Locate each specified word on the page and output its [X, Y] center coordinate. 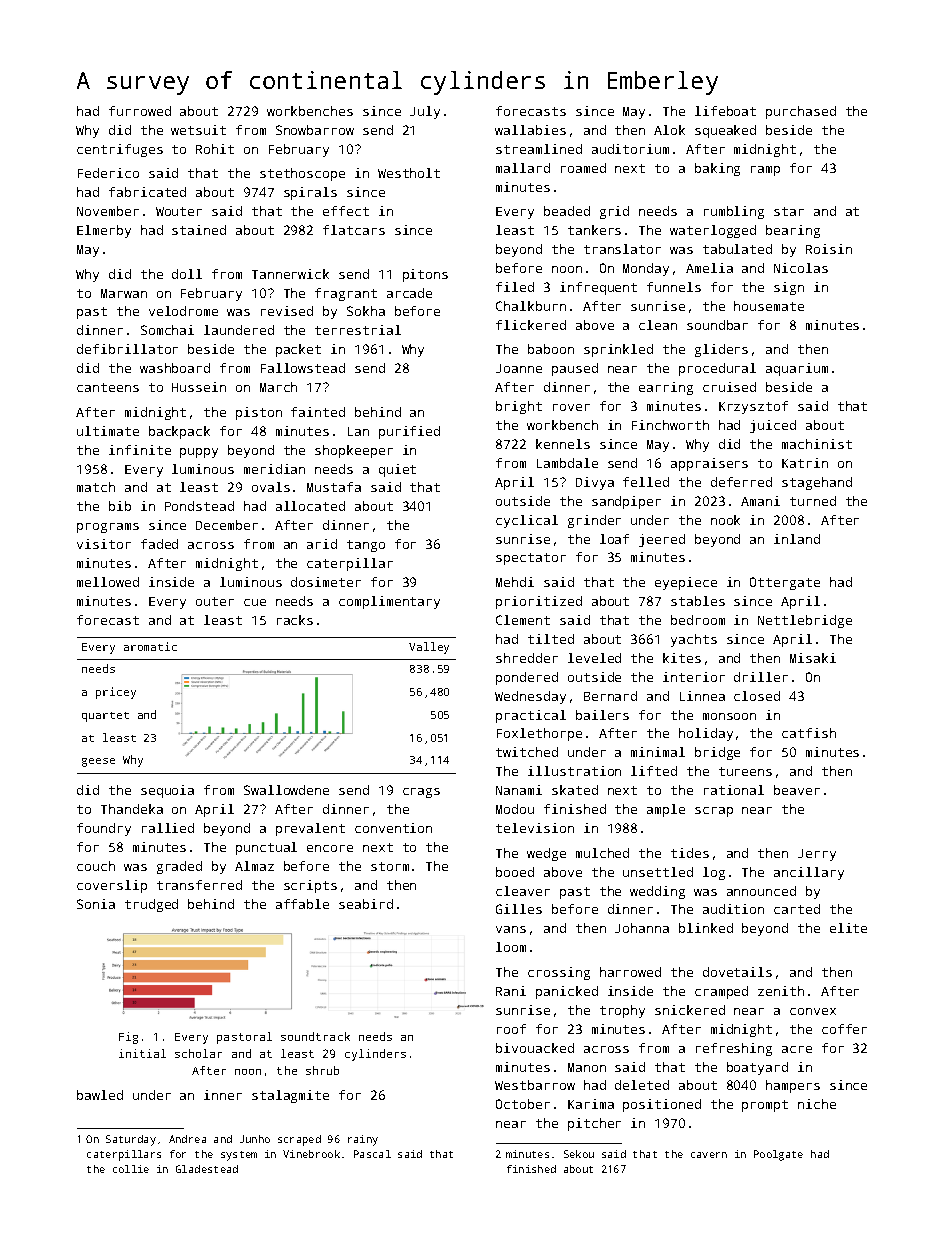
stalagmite [290, 1096]
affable [302, 904]
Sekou [579, 1154]
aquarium [797, 369]
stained [199, 230]
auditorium [630, 149]
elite [848, 928]
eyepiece [686, 583]
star [789, 211]
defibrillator [127, 349]
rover [571, 407]
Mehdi [515, 582]
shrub [322, 1070]
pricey [116, 693]
